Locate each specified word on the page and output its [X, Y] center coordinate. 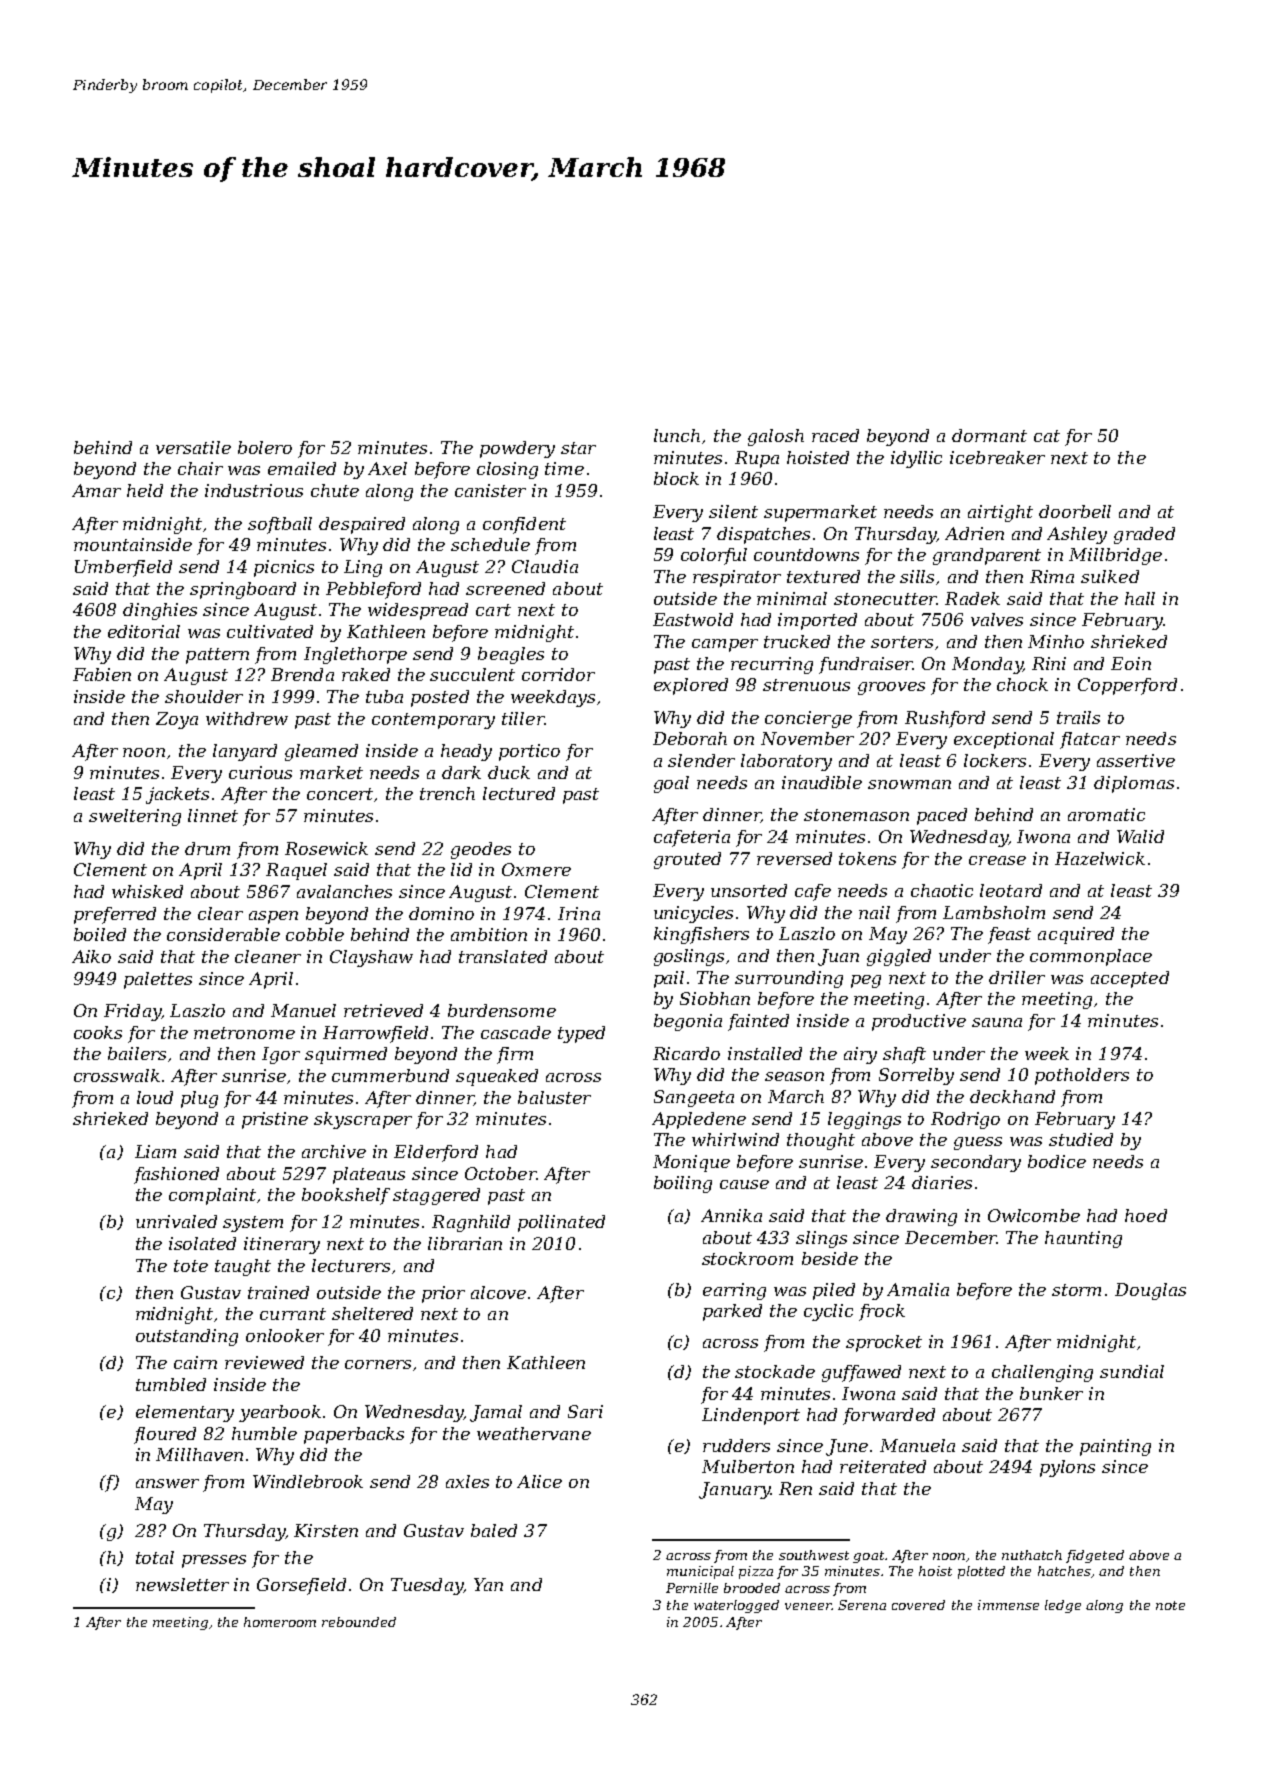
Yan [488, 1584]
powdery [517, 449]
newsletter [182, 1584]
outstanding [187, 1337]
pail [669, 979]
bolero [265, 447]
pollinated [561, 1223]
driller [1017, 977]
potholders [1082, 1076]
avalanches [344, 891]
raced [835, 435]
